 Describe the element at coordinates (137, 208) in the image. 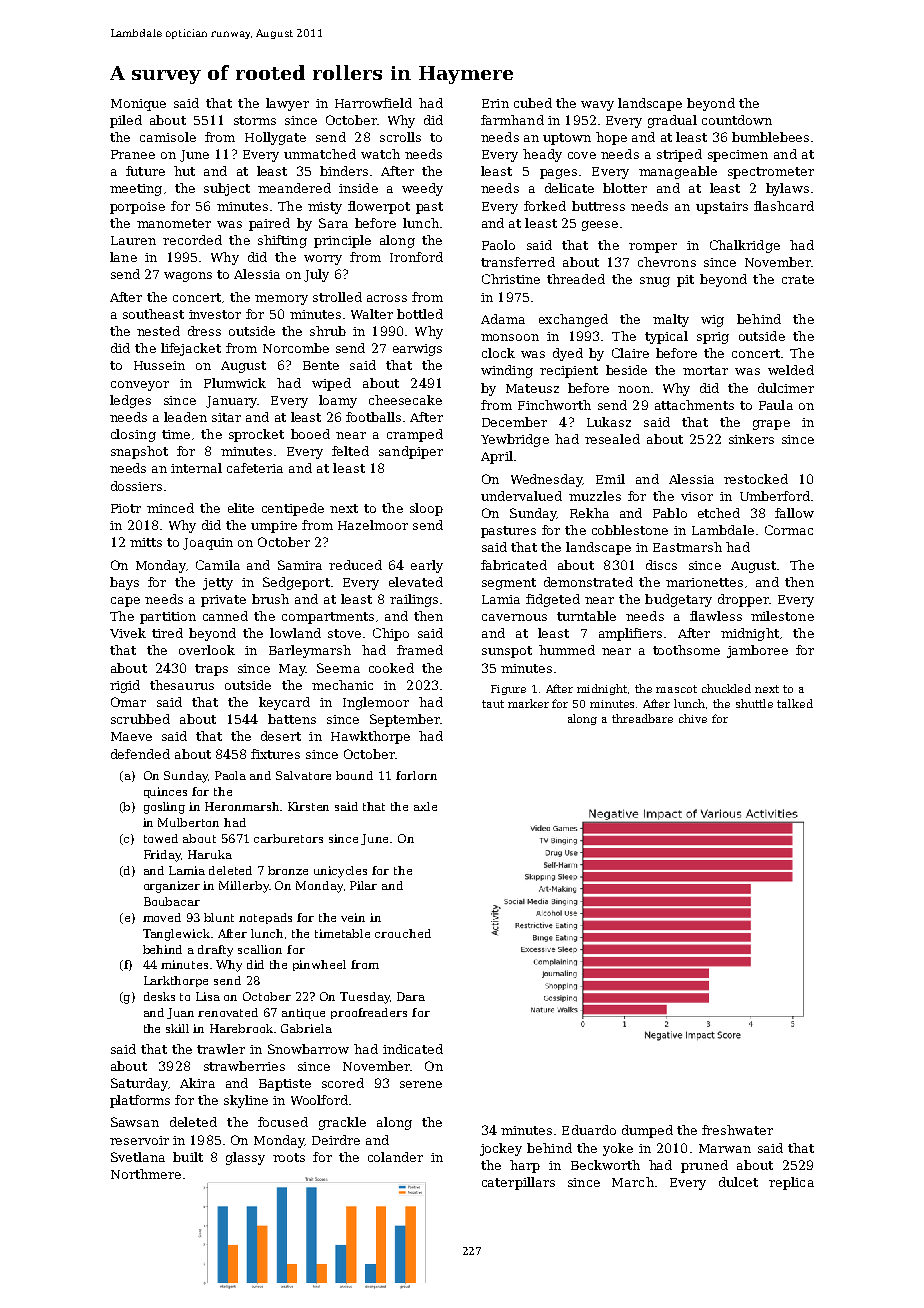

I see `porpoise` at that location.
